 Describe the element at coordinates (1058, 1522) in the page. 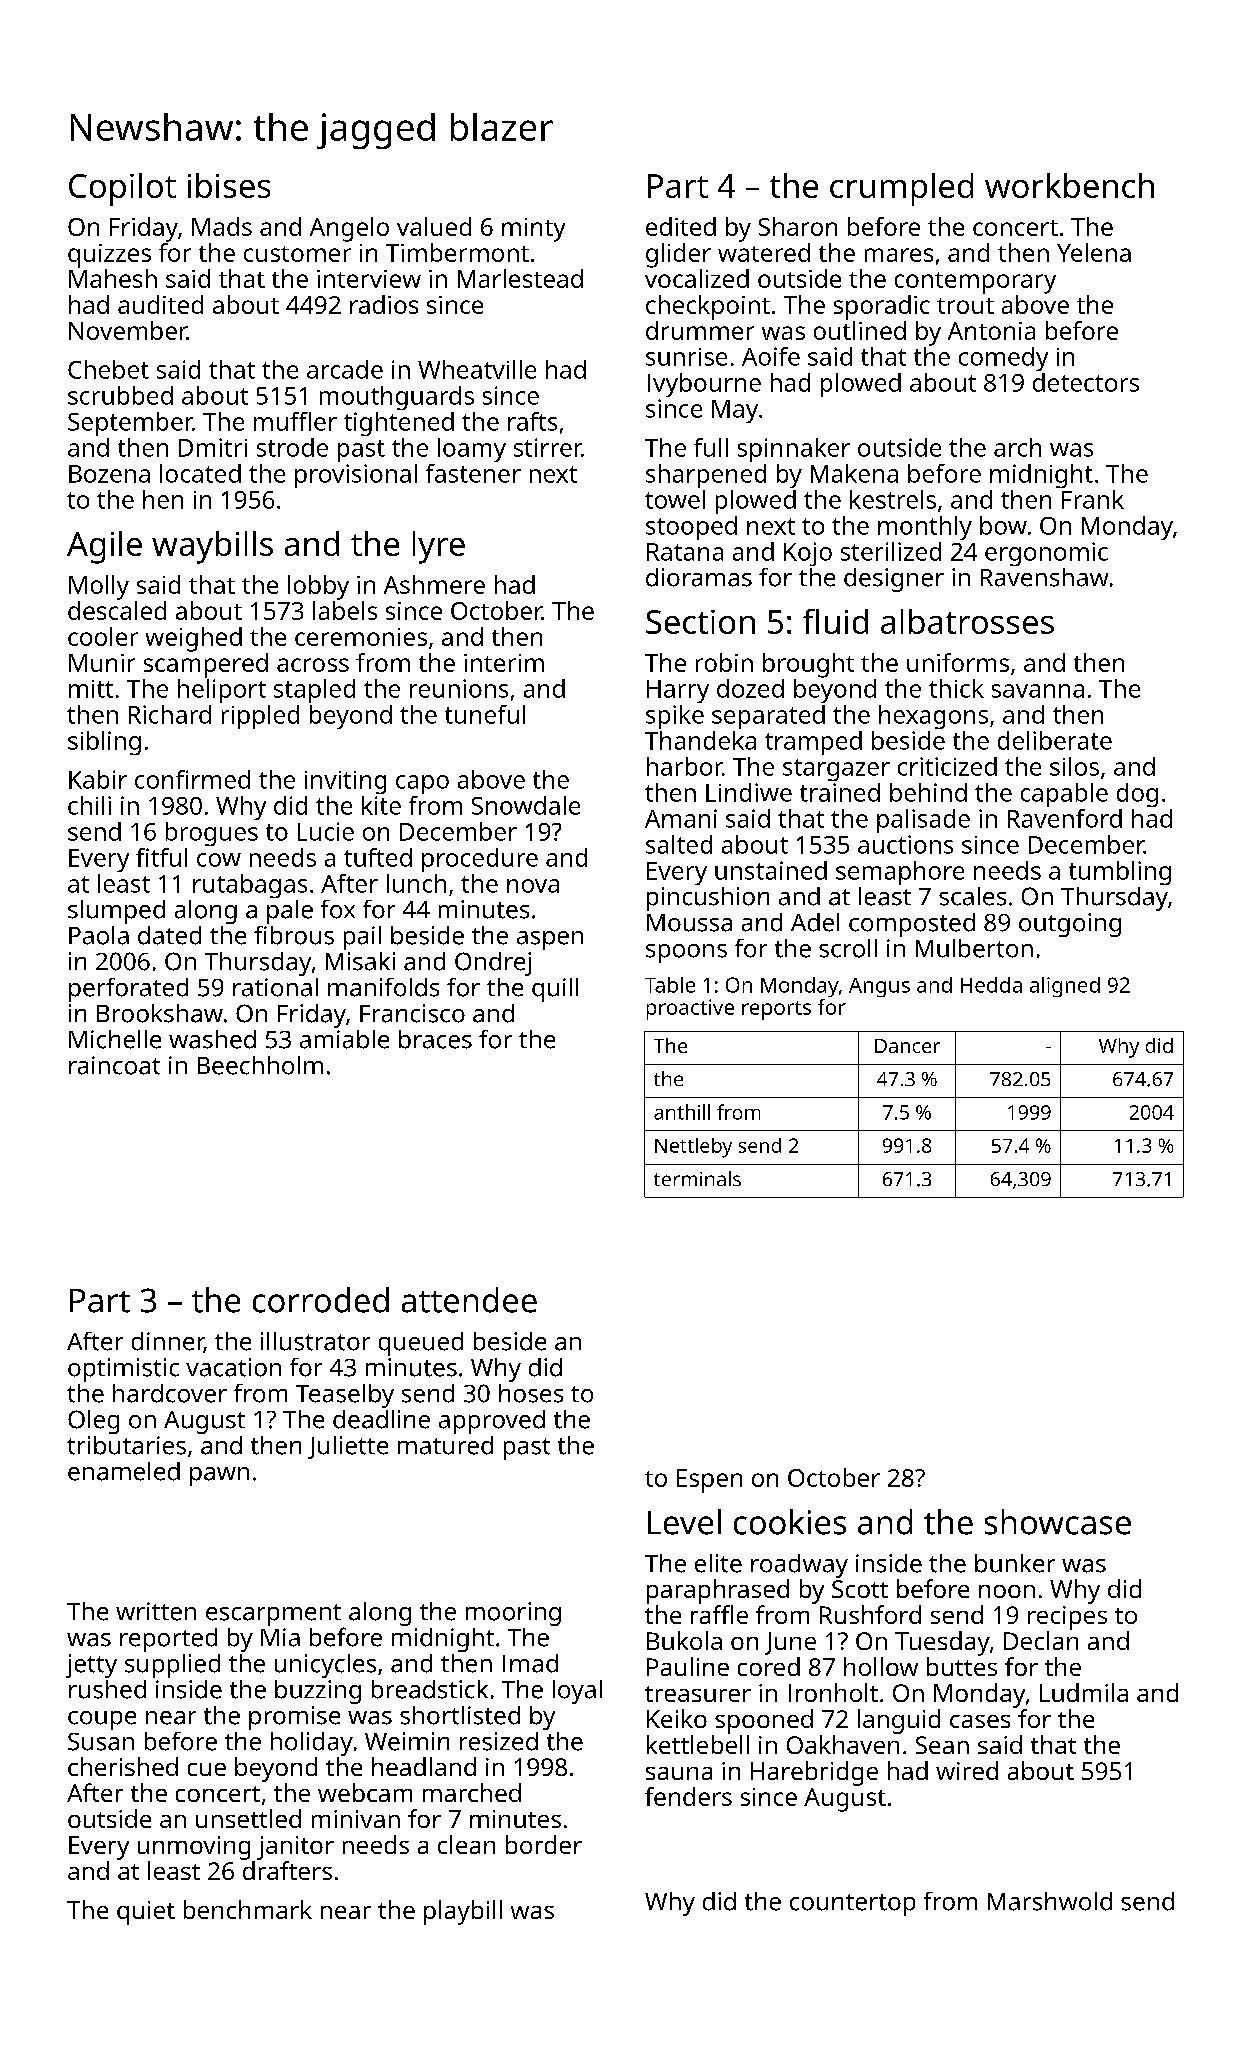

I see `showcase` at that location.
